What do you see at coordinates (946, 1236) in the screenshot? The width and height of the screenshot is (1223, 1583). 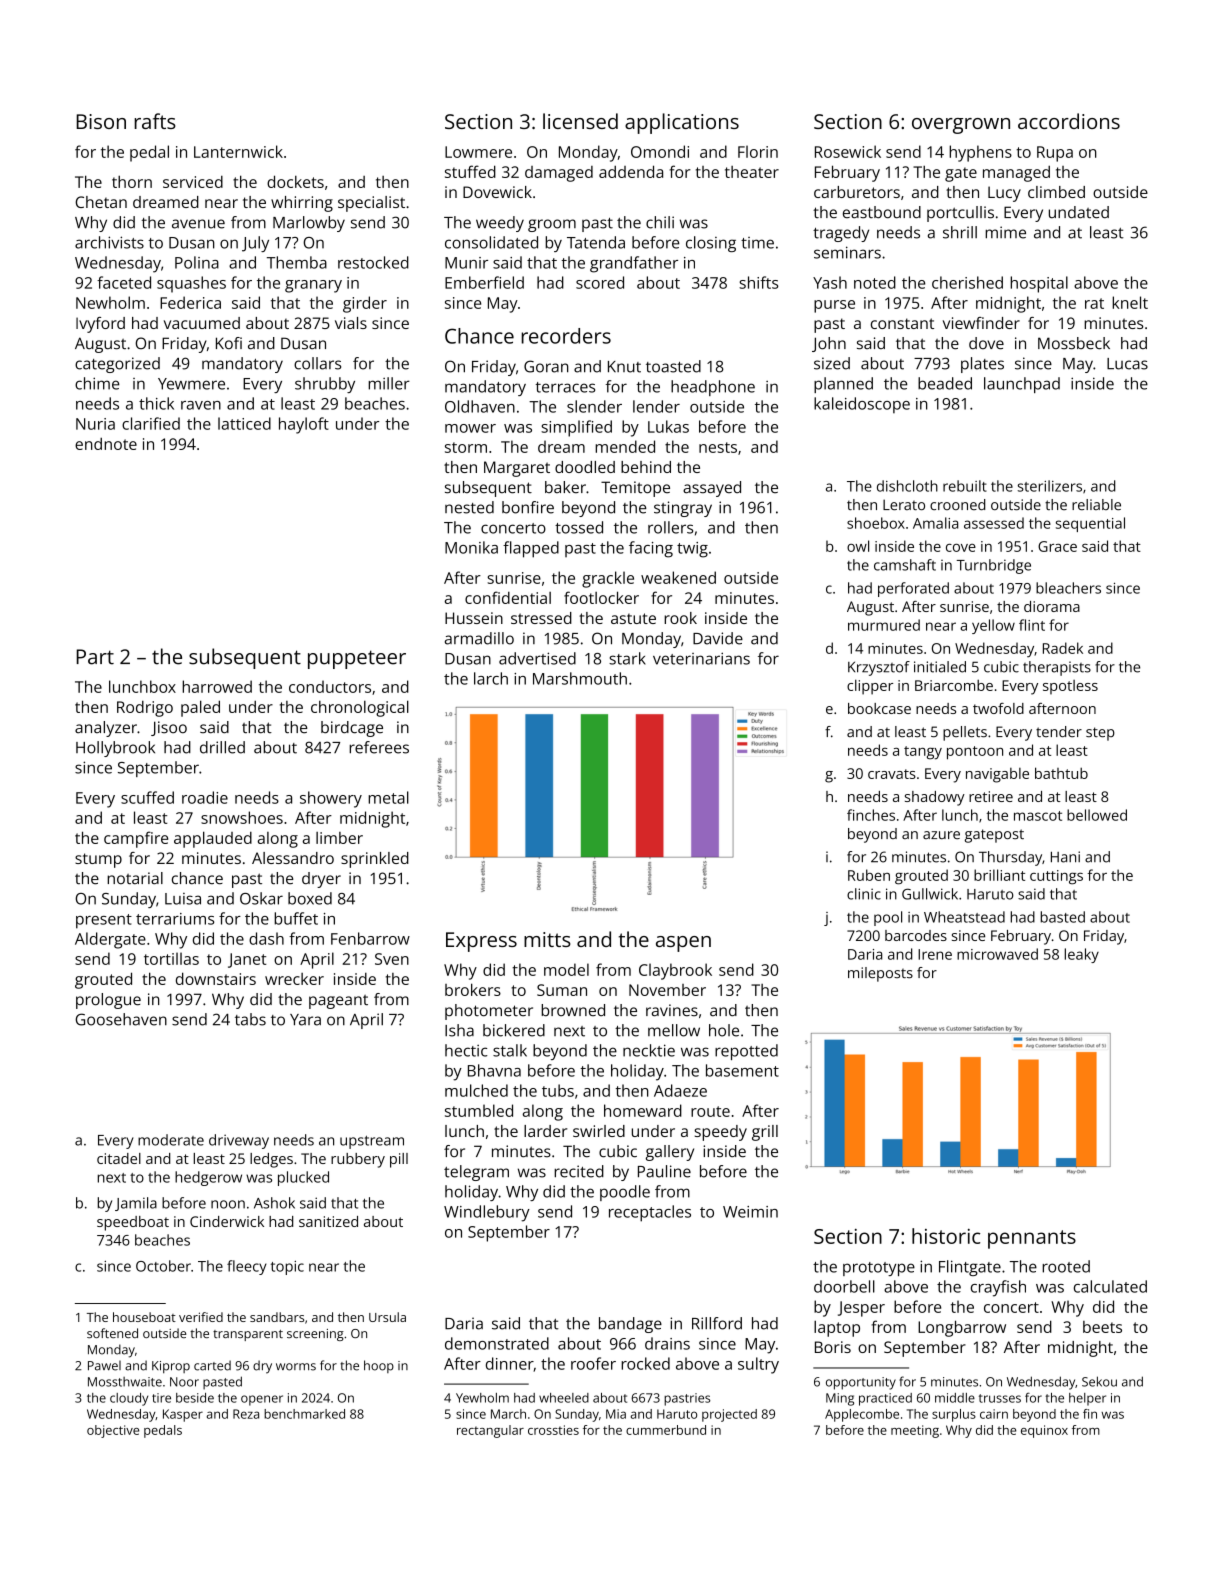 I see `historic` at bounding box center [946, 1236].
